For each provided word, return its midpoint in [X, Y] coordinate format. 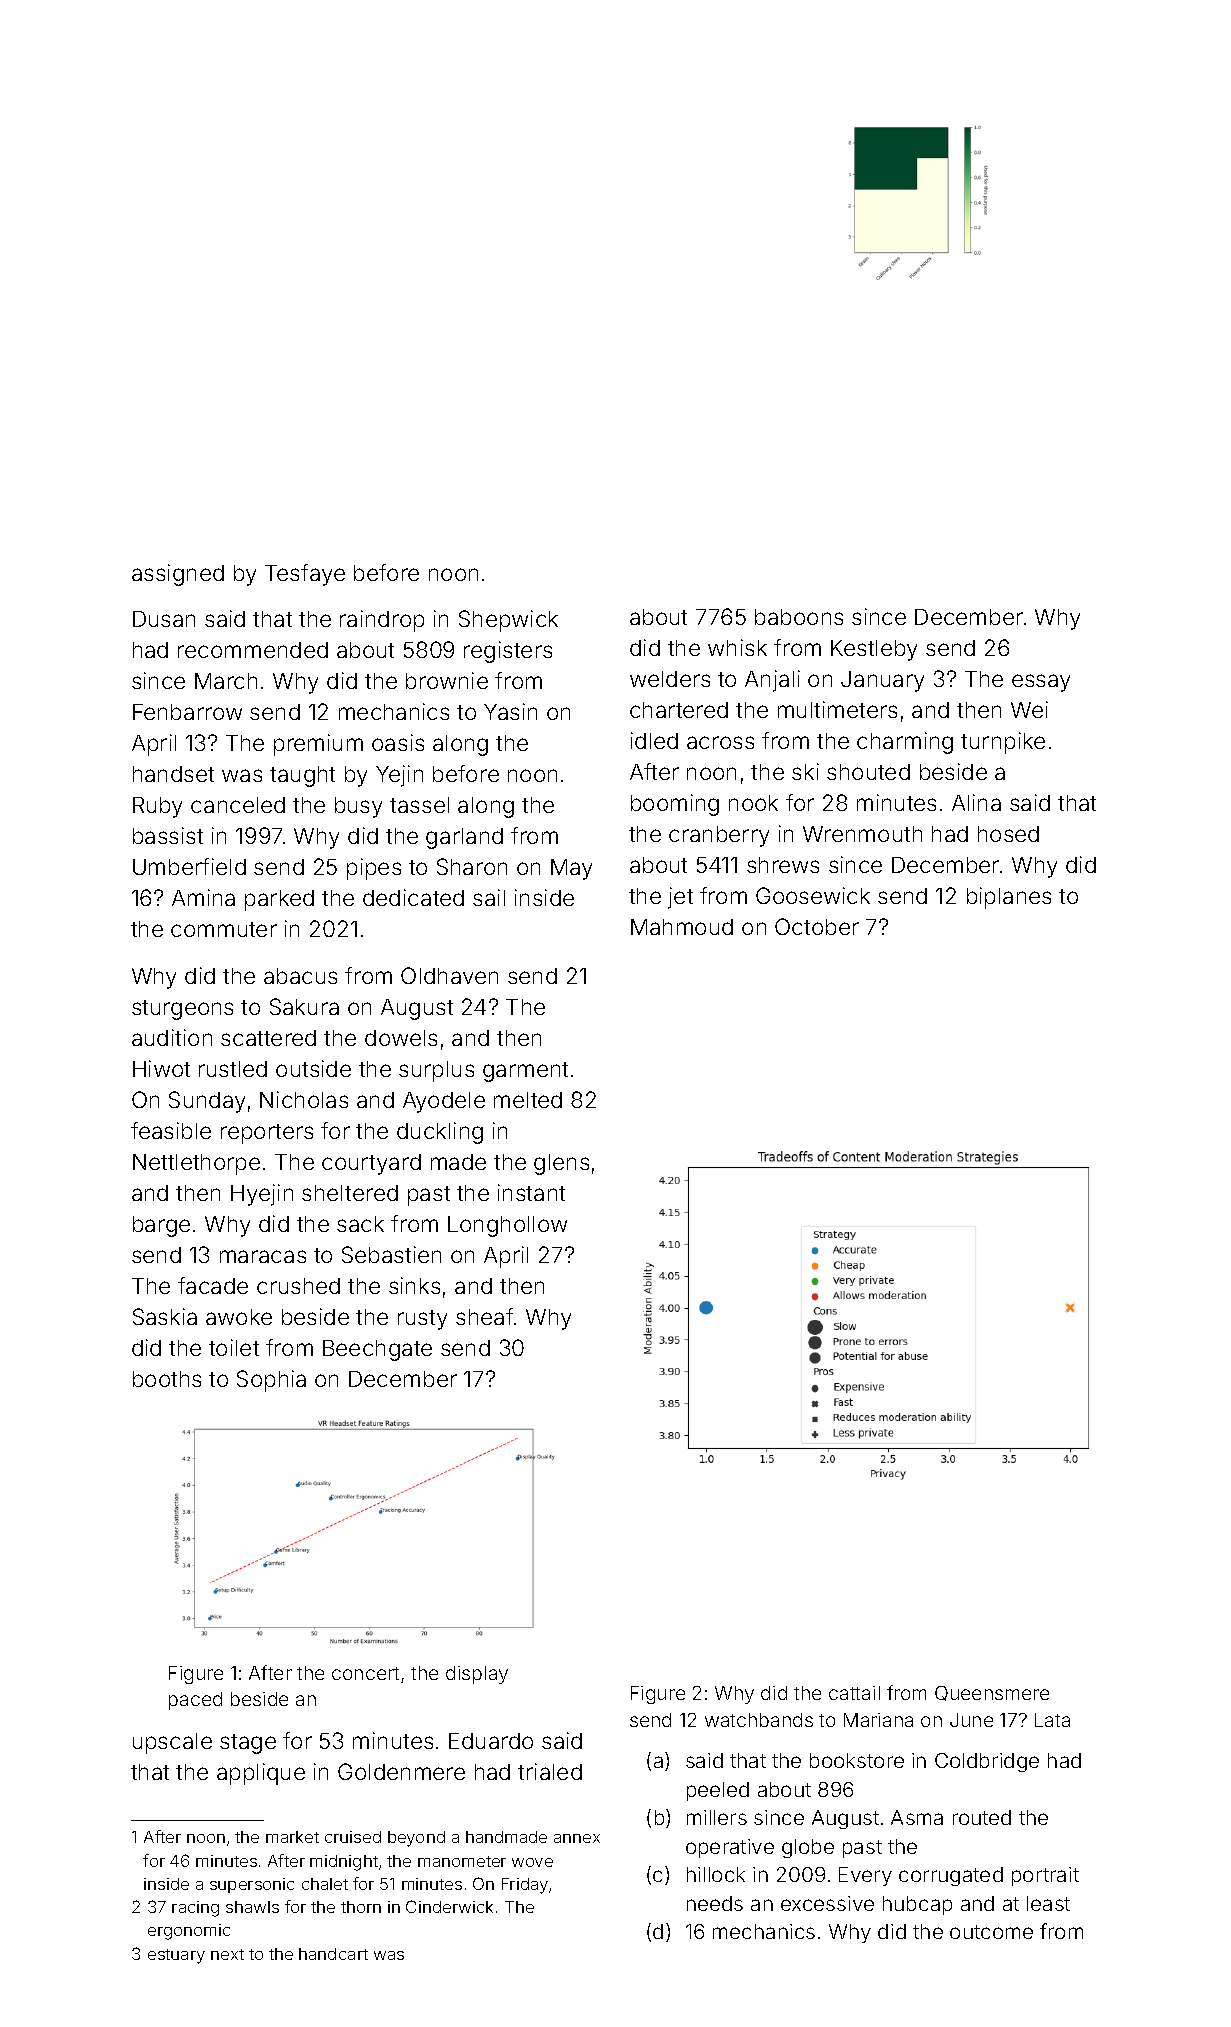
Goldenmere [401, 1771]
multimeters [837, 709]
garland [464, 838]
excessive [827, 1903]
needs [715, 1903]
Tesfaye [305, 575]
